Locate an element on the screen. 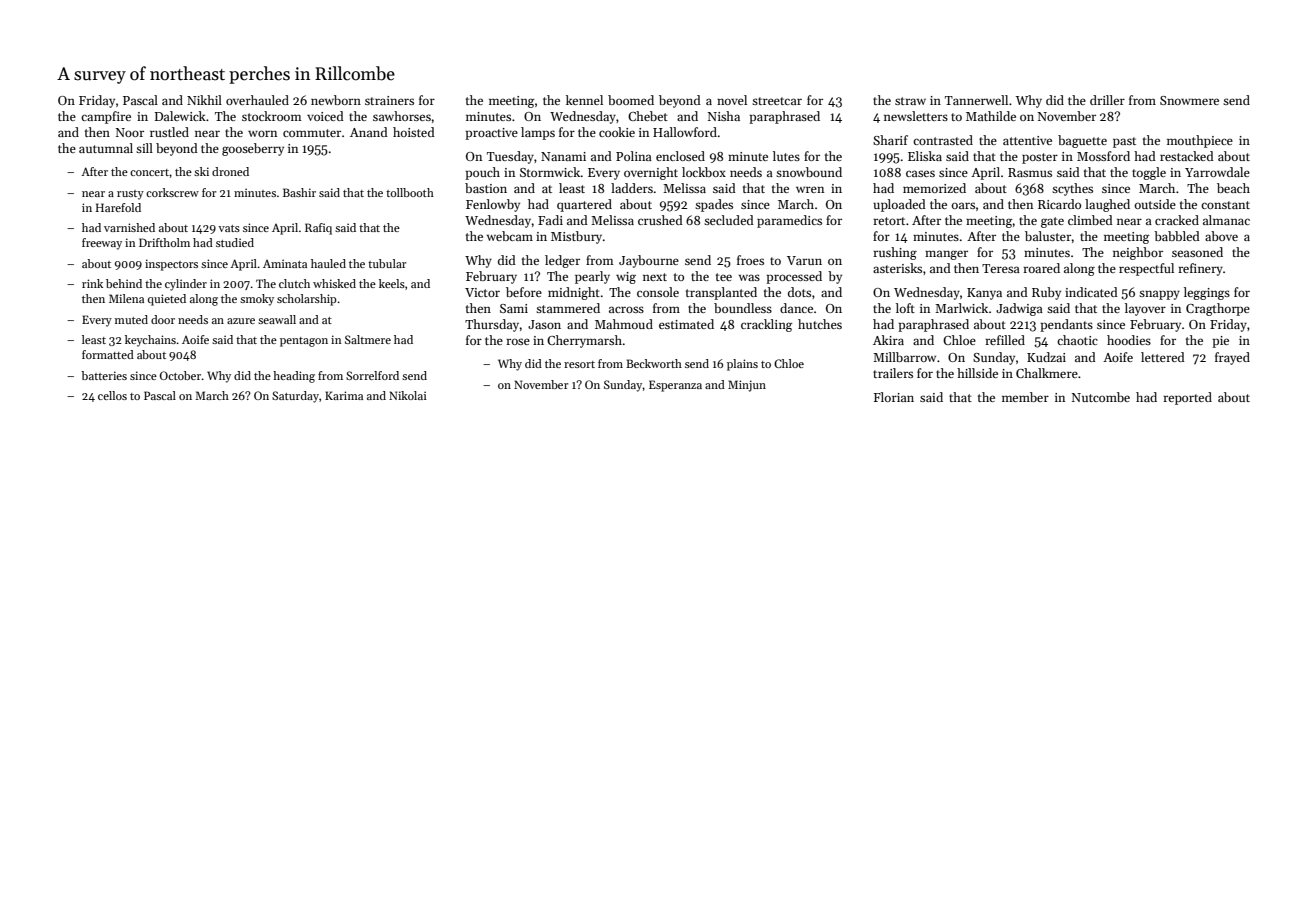 This screenshot has width=1308, height=924. constant is located at coordinates (1225, 205).
